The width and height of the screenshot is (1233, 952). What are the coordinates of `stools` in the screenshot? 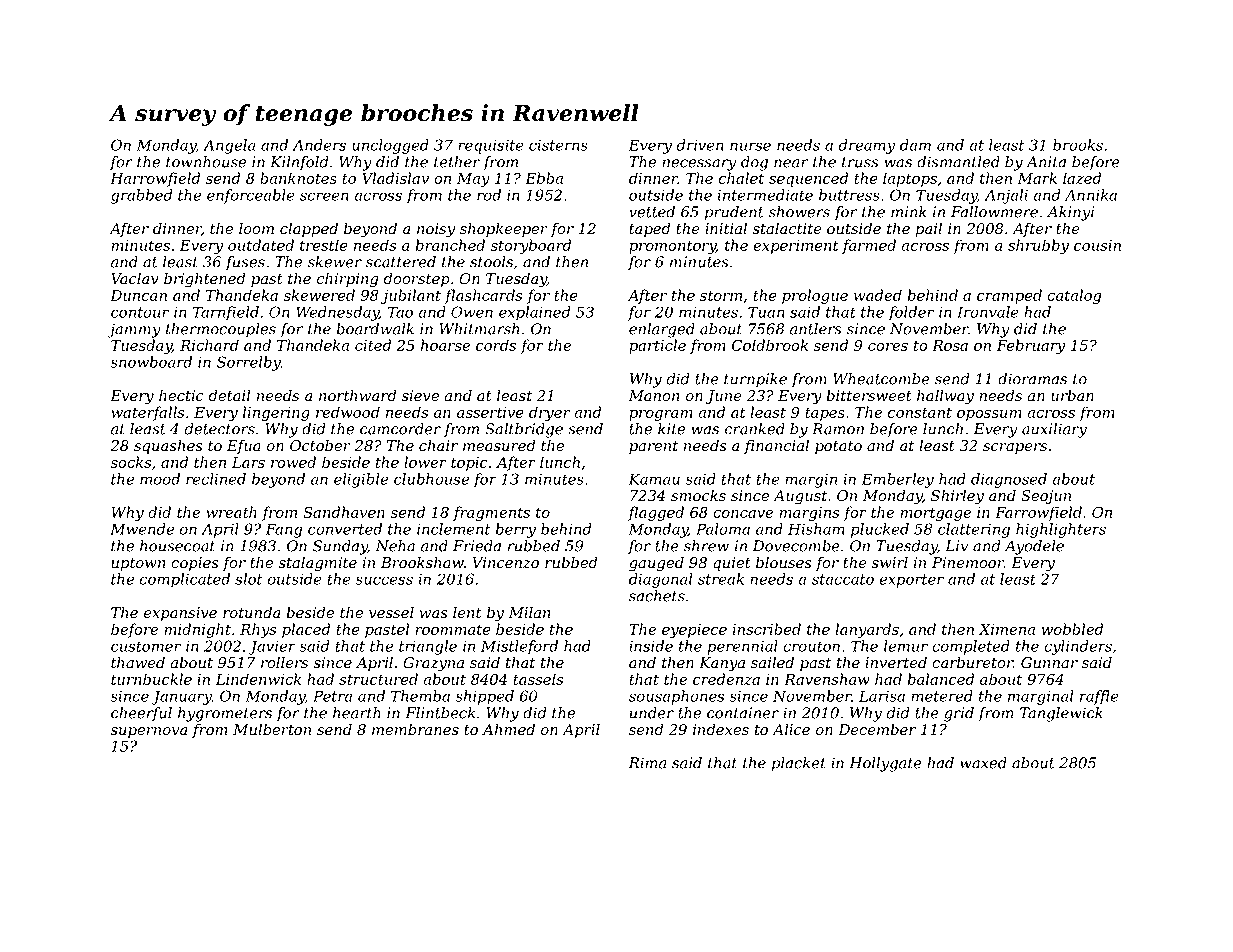 It's located at (491, 262).
